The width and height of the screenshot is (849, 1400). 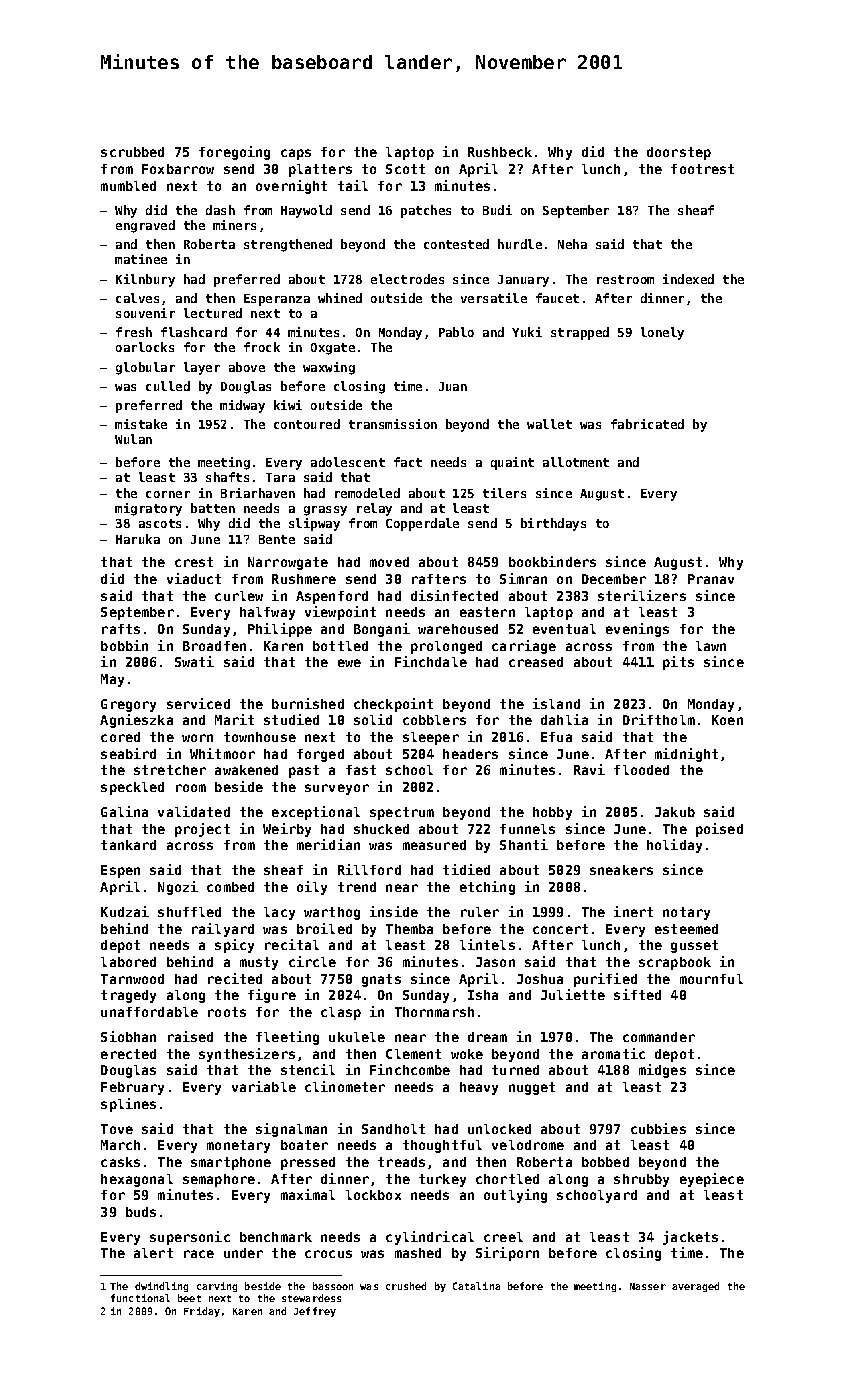 What do you see at coordinates (315, 1312) in the screenshot?
I see `Jeffrey` at bounding box center [315, 1312].
